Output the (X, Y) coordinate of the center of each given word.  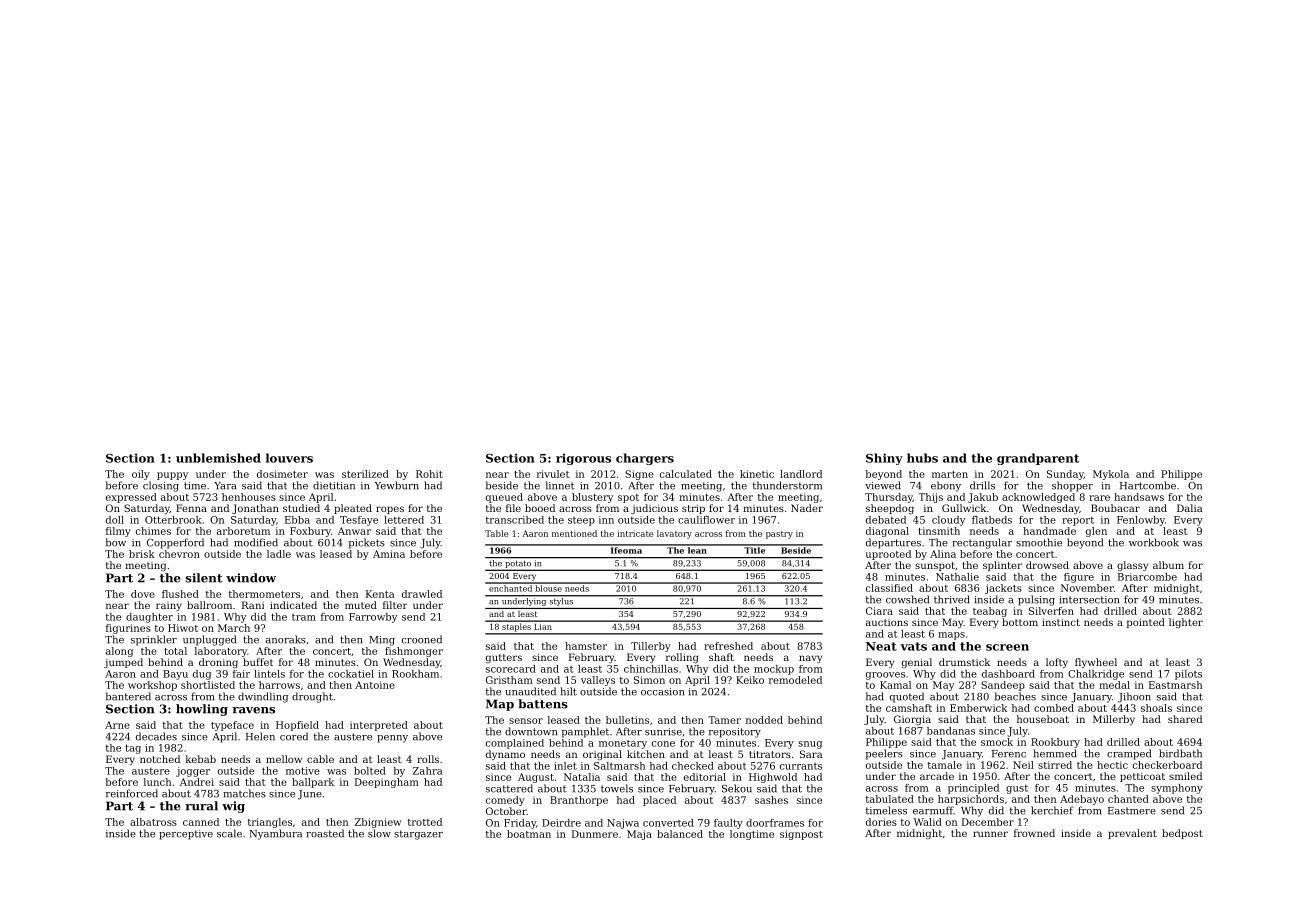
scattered (509, 788)
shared (1185, 719)
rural (201, 806)
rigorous (583, 459)
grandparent (1038, 459)
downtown (531, 731)
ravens (253, 710)
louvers (289, 458)
